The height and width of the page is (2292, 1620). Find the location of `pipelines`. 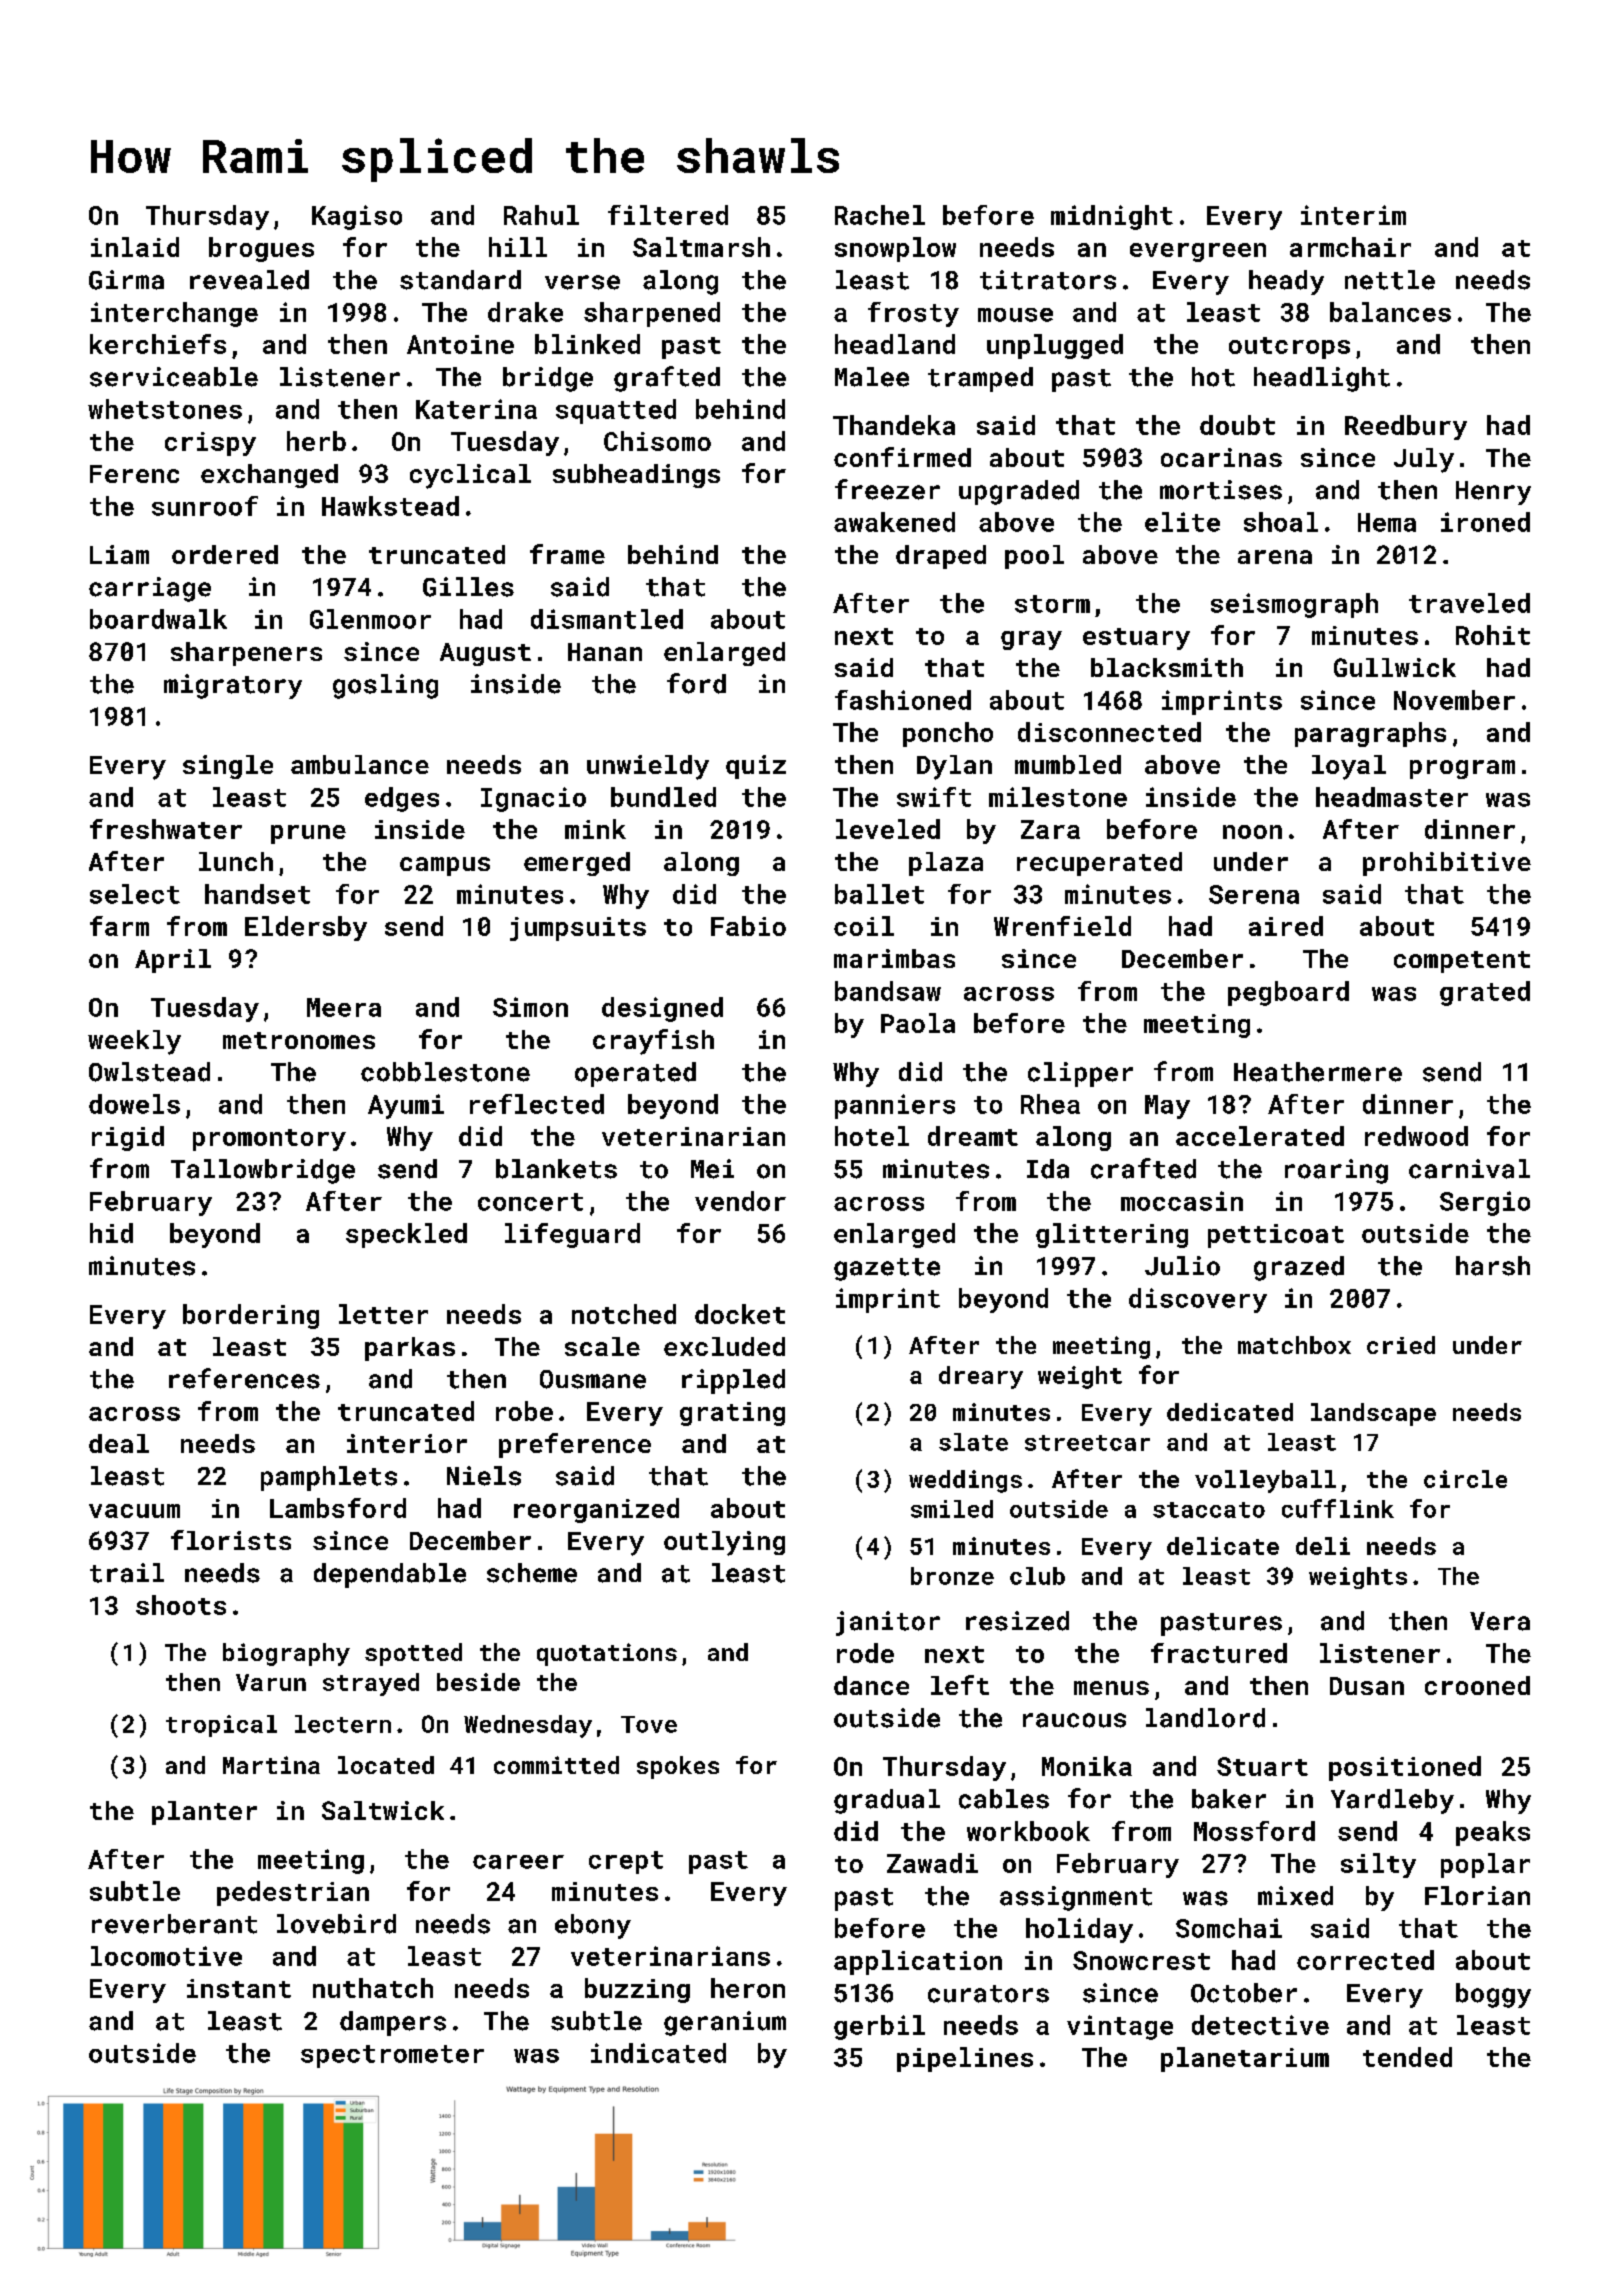

pipelines is located at coordinates (965, 2059).
